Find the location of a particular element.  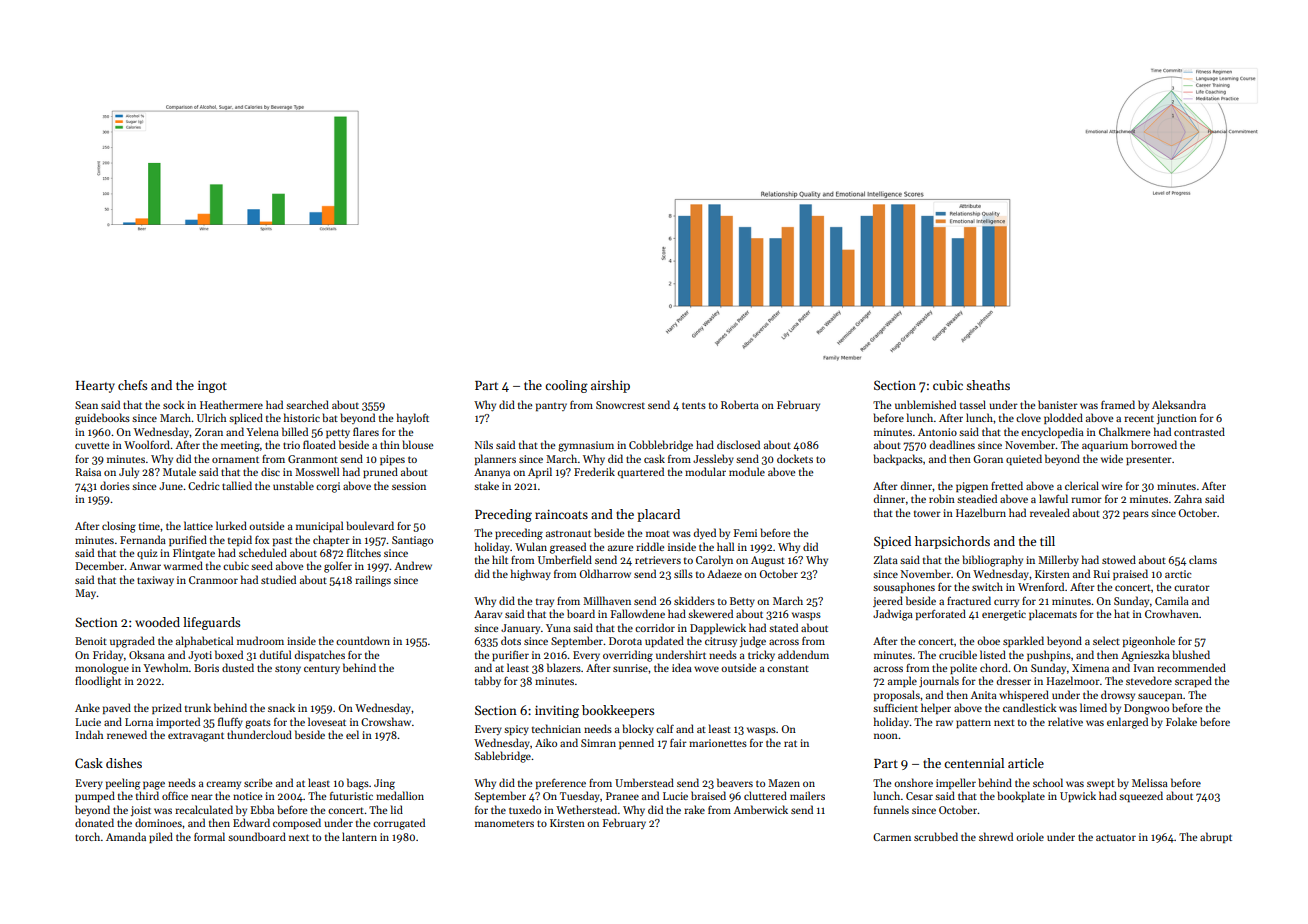

Aarav is located at coordinates (488, 614).
